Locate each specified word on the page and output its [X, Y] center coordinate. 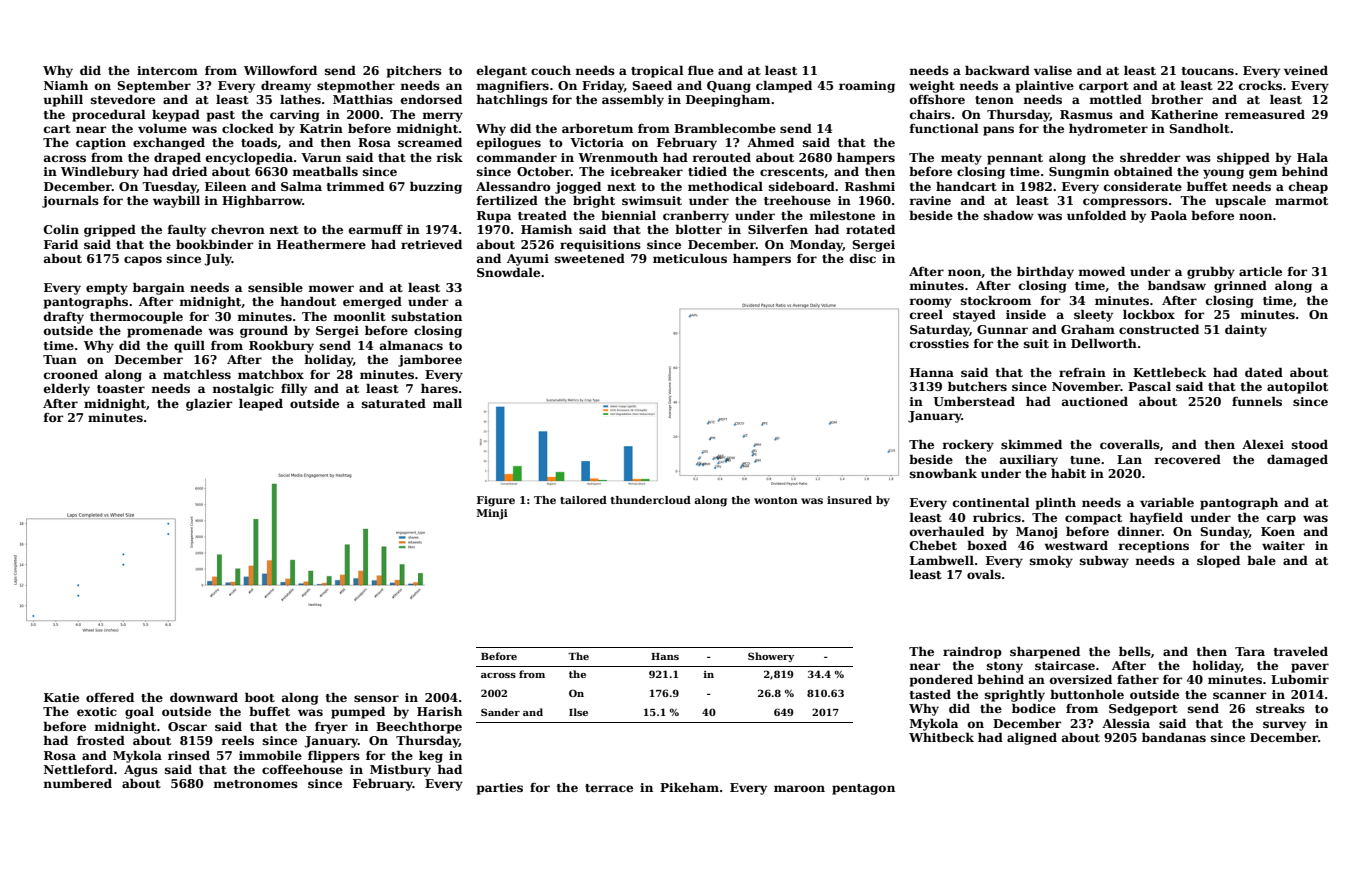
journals [70, 201]
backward [997, 70]
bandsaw [1177, 285]
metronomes [255, 784]
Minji [492, 514]
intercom [167, 70]
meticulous [690, 258]
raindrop [972, 653]
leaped [261, 404]
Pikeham [689, 787]
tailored [583, 500]
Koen [1278, 531]
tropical [657, 72]
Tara [1250, 651]
